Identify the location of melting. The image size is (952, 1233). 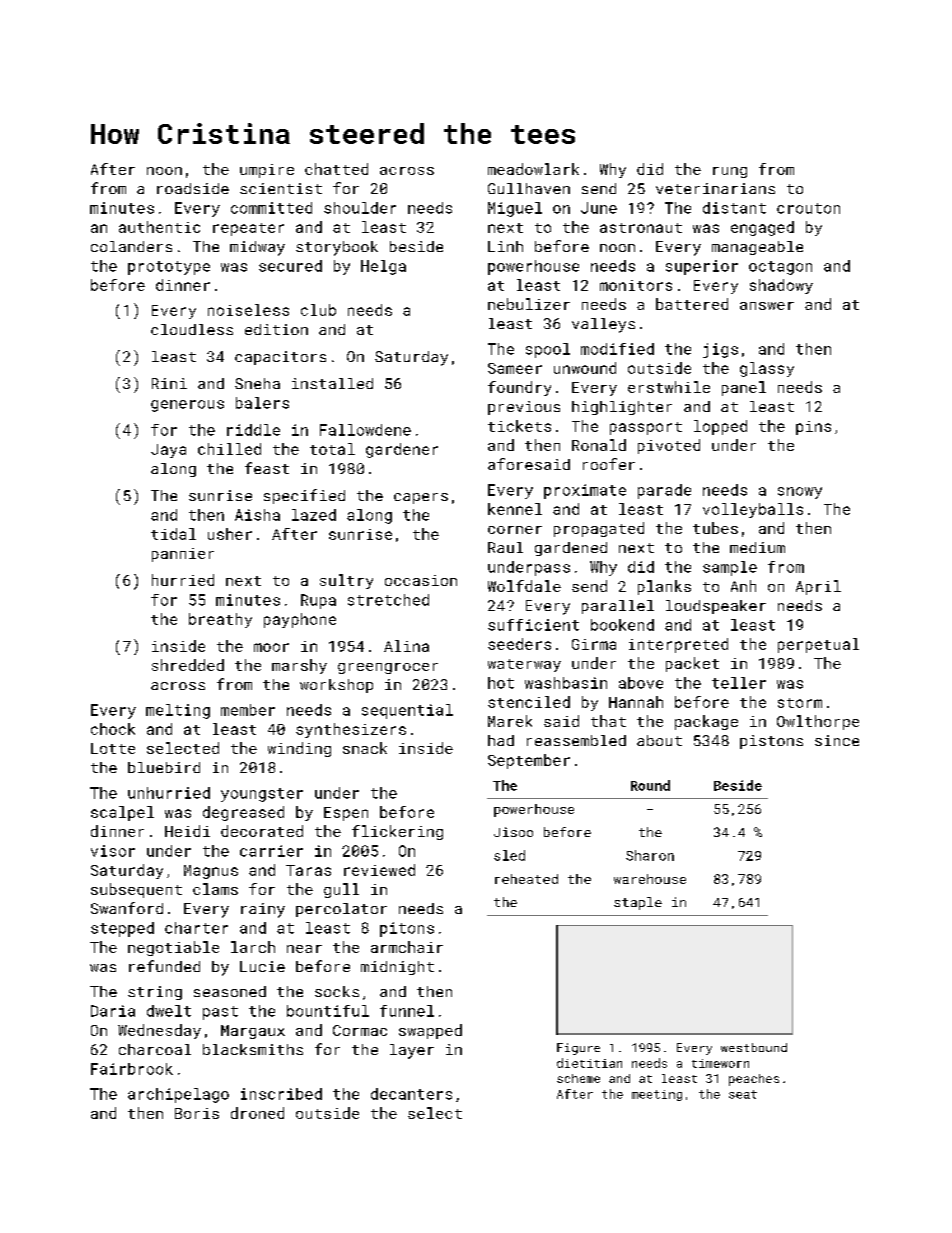
(178, 711).
